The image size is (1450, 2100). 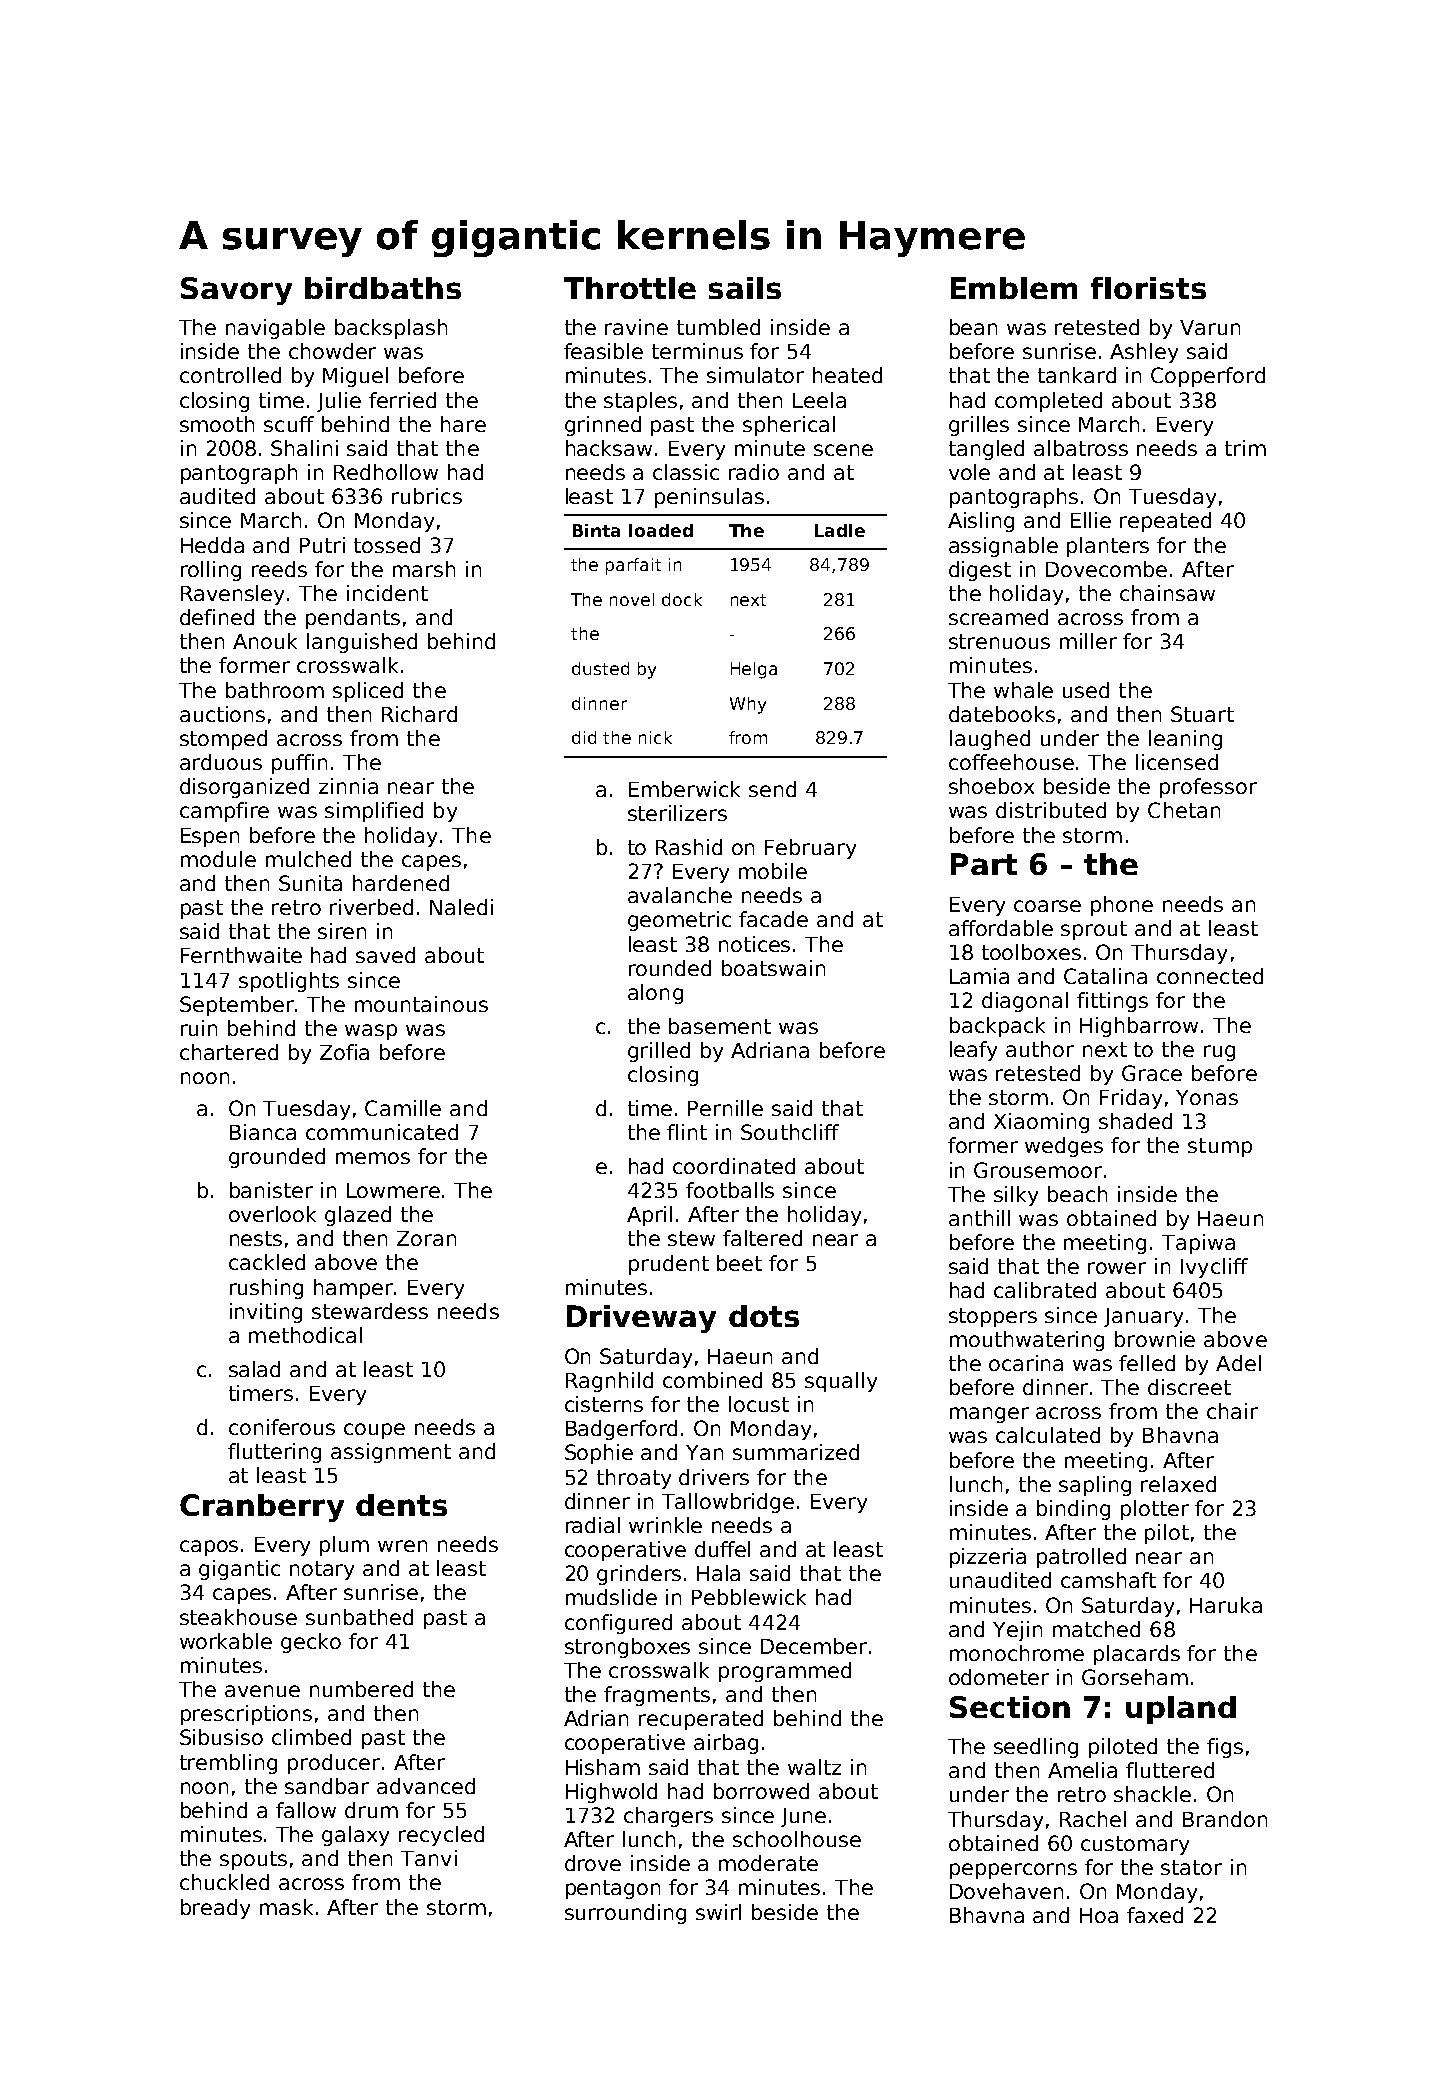 I want to click on silky, so click(x=1016, y=1196).
